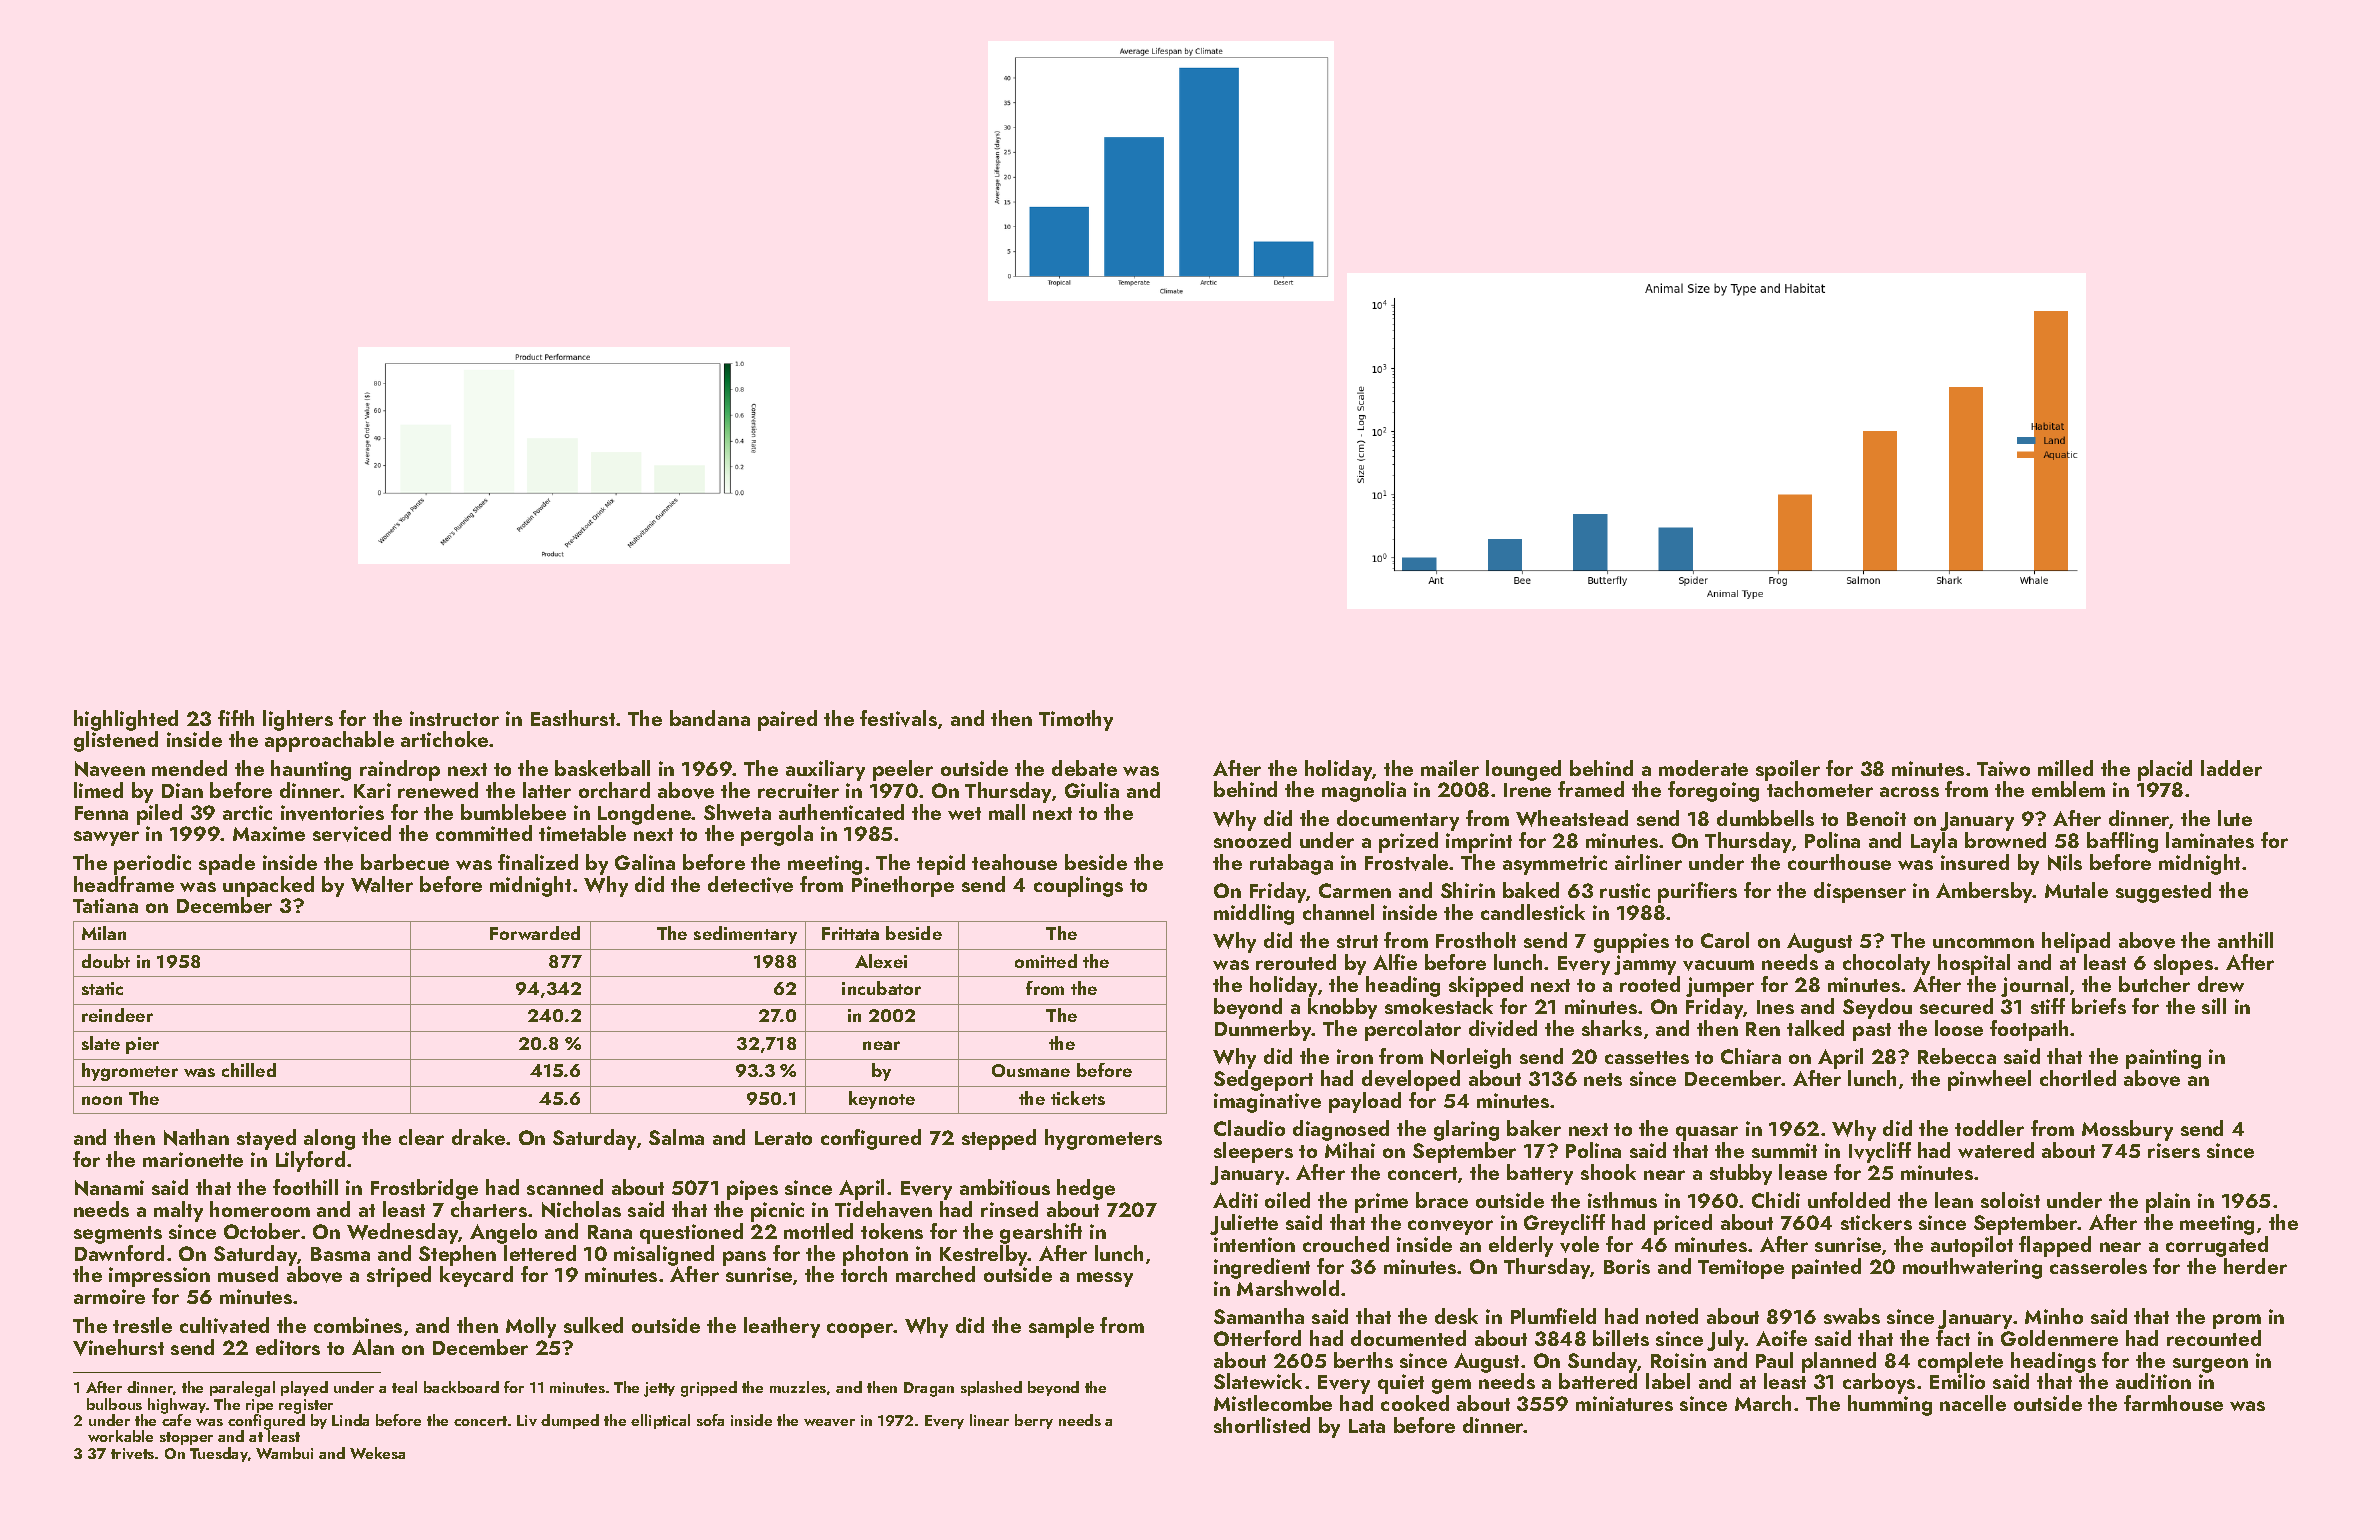 This document has height=1540, width=2380. Describe the element at coordinates (1105, 1279) in the document. I see `messy` at that location.
